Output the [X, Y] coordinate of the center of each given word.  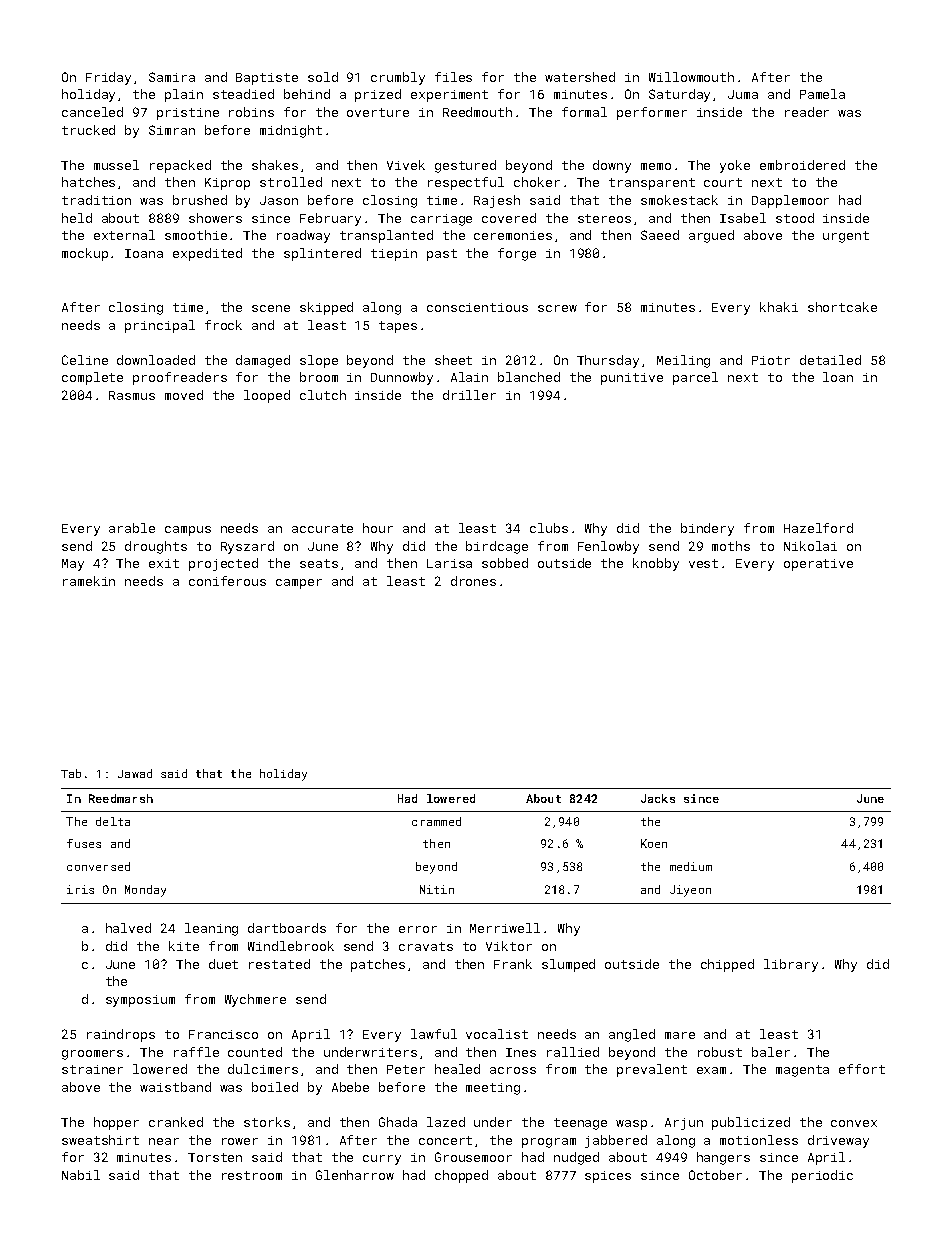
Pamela [822, 94]
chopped [461, 1176]
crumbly [398, 78]
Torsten [215, 1157]
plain [184, 95]
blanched [529, 377]
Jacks [658, 798]
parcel [695, 378]
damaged [263, 361]
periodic [822, 1176]
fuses [84, 843]
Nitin [437, 889]
